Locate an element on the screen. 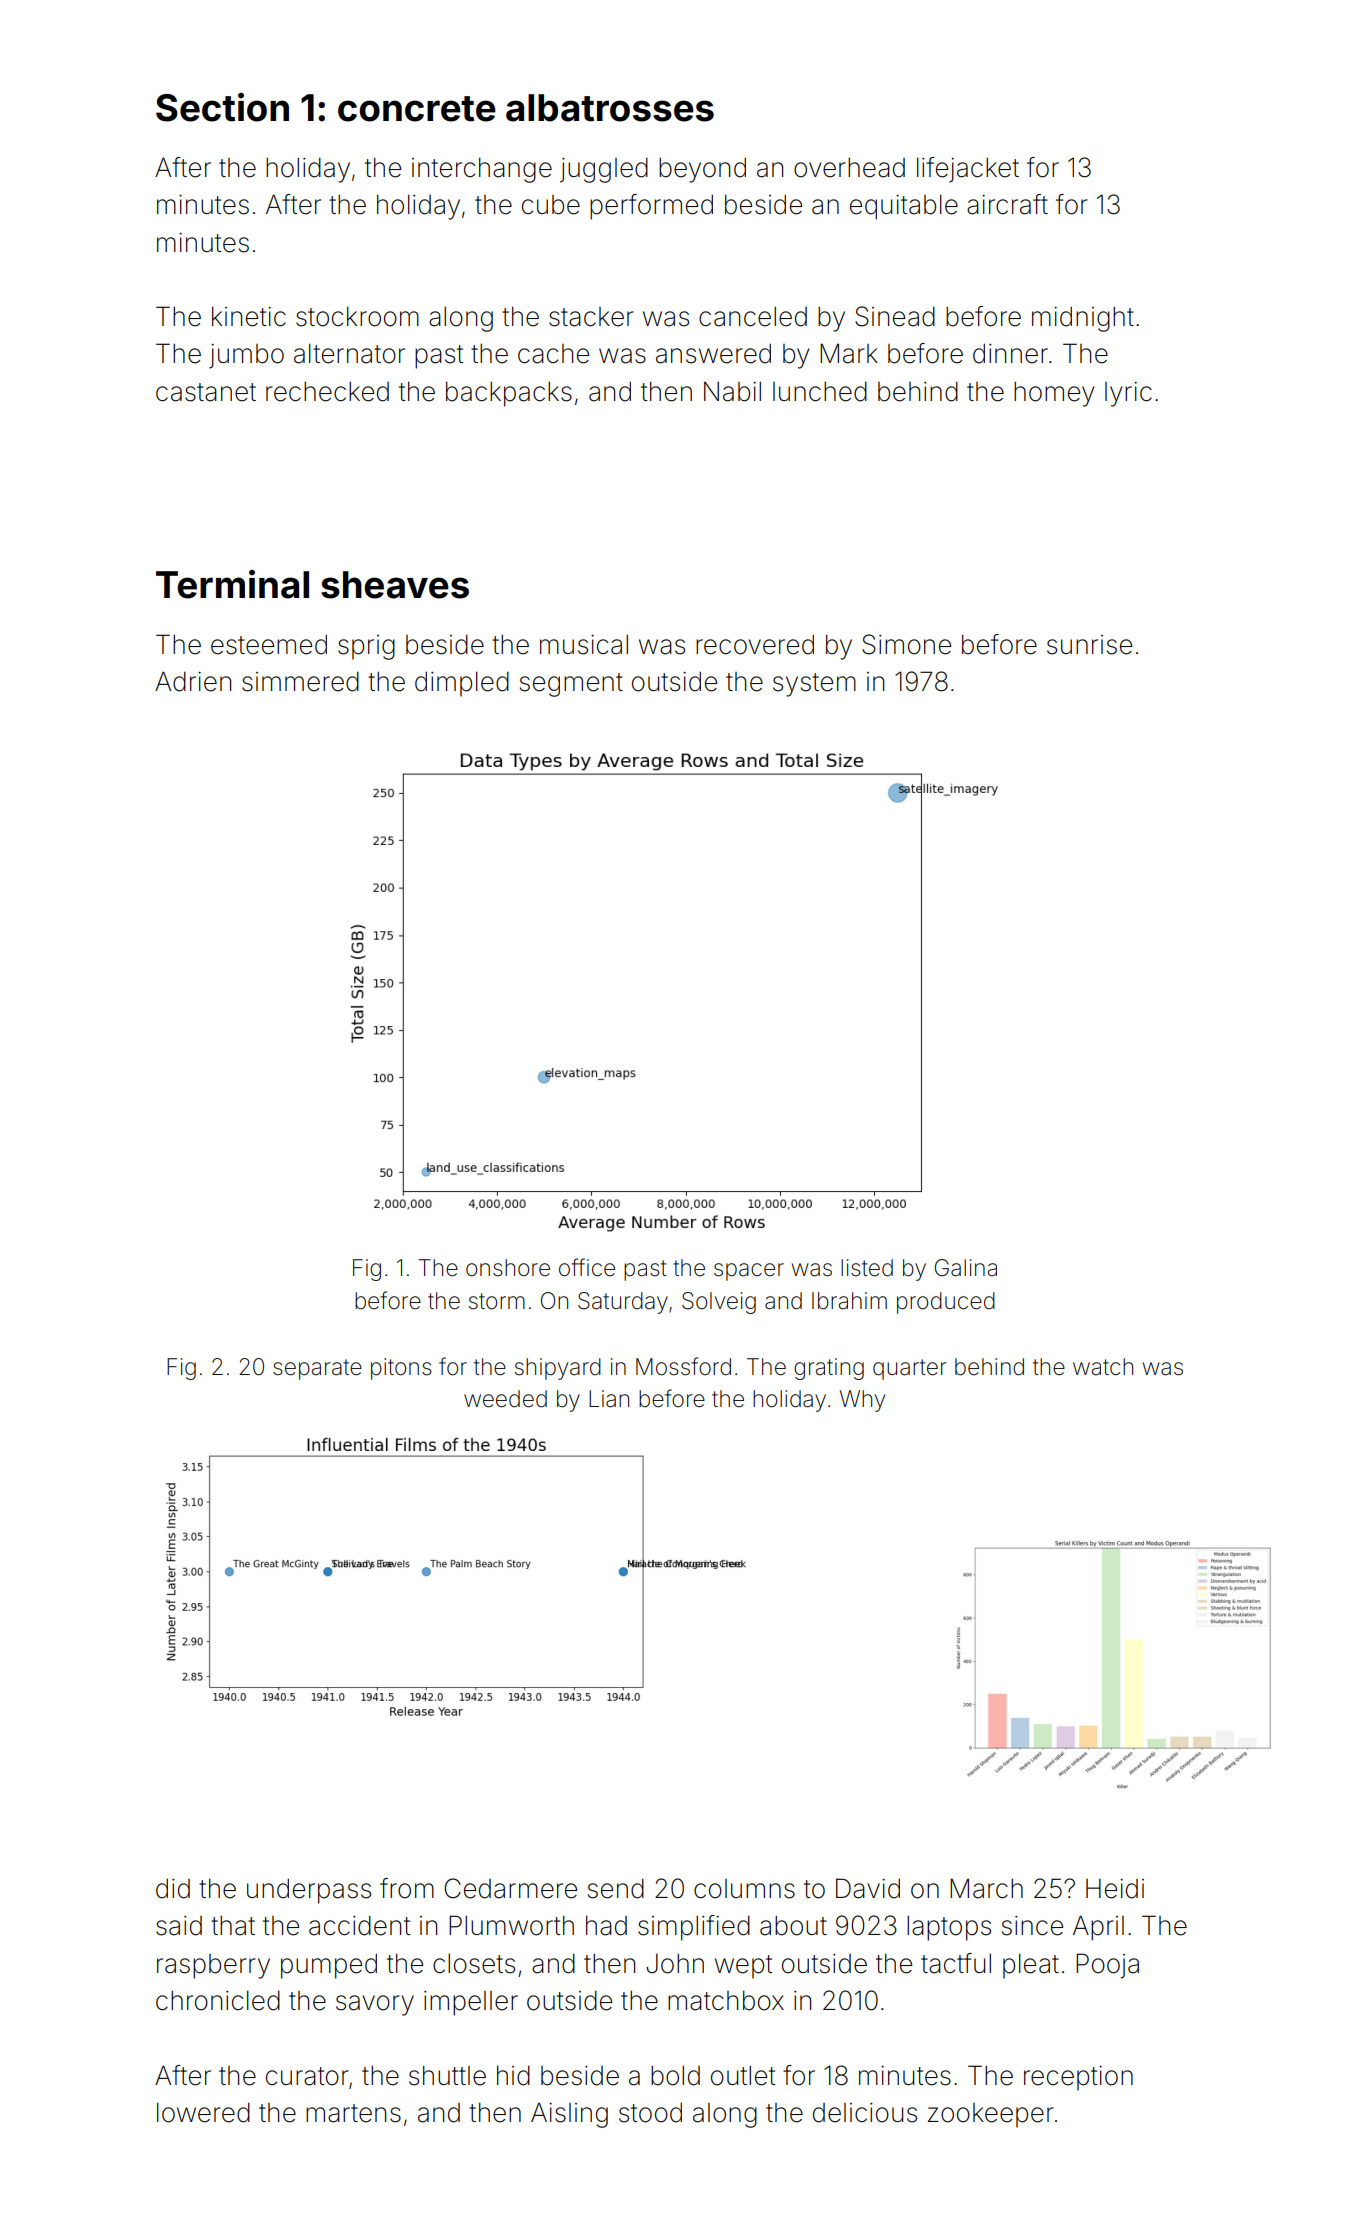 The width and height of the screenshot is (1350, 2223). did is located at coordinates (173, 1889).
